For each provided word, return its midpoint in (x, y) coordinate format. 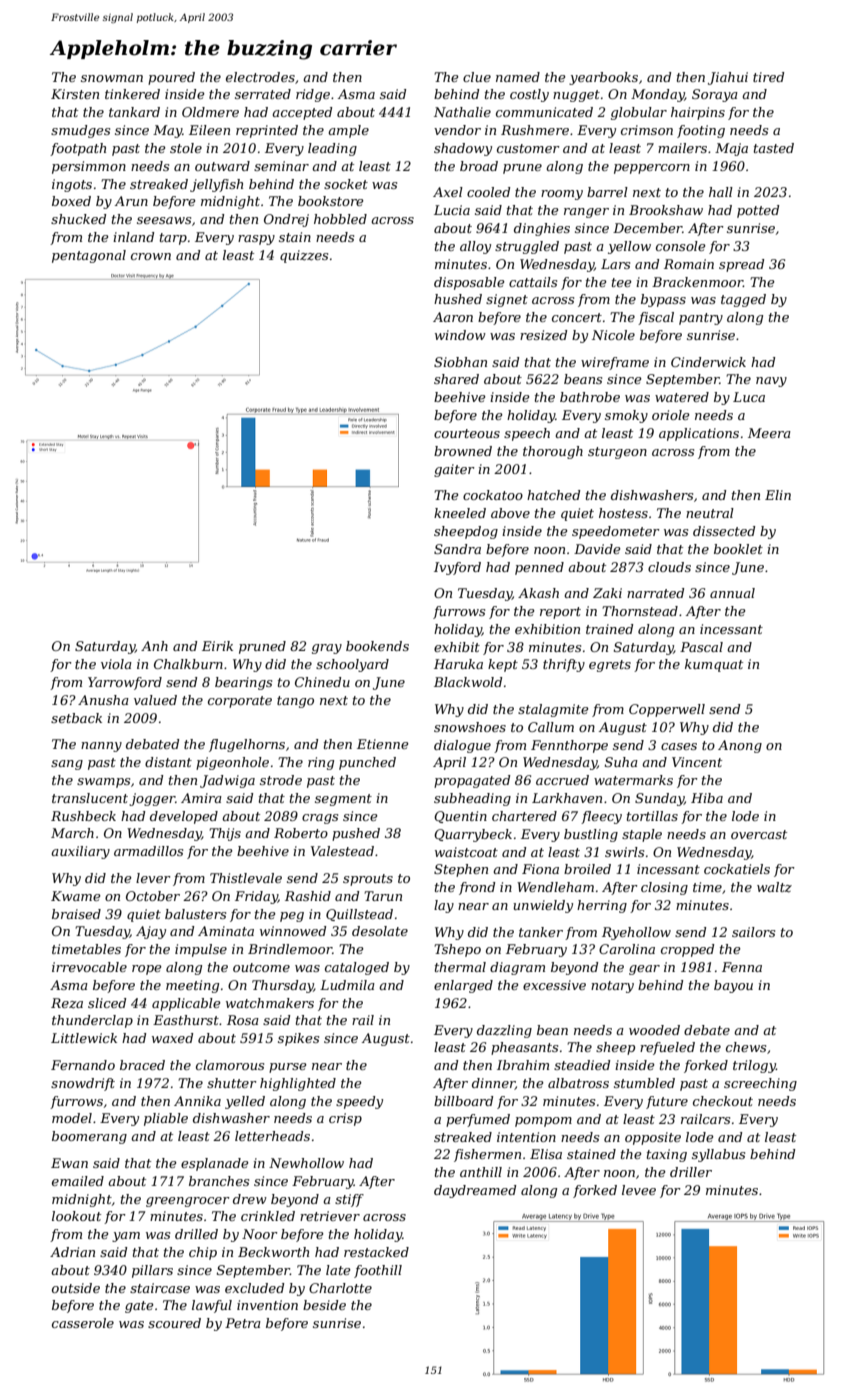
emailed (78, 1181)
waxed (172, 1038)
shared (456, 379)
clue (477, 77)
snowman (112, 78)
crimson (647, 130)
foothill (378, 1271)
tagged (743, 300)
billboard (463, 1101)
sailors (753, 932)
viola (116, 664)
